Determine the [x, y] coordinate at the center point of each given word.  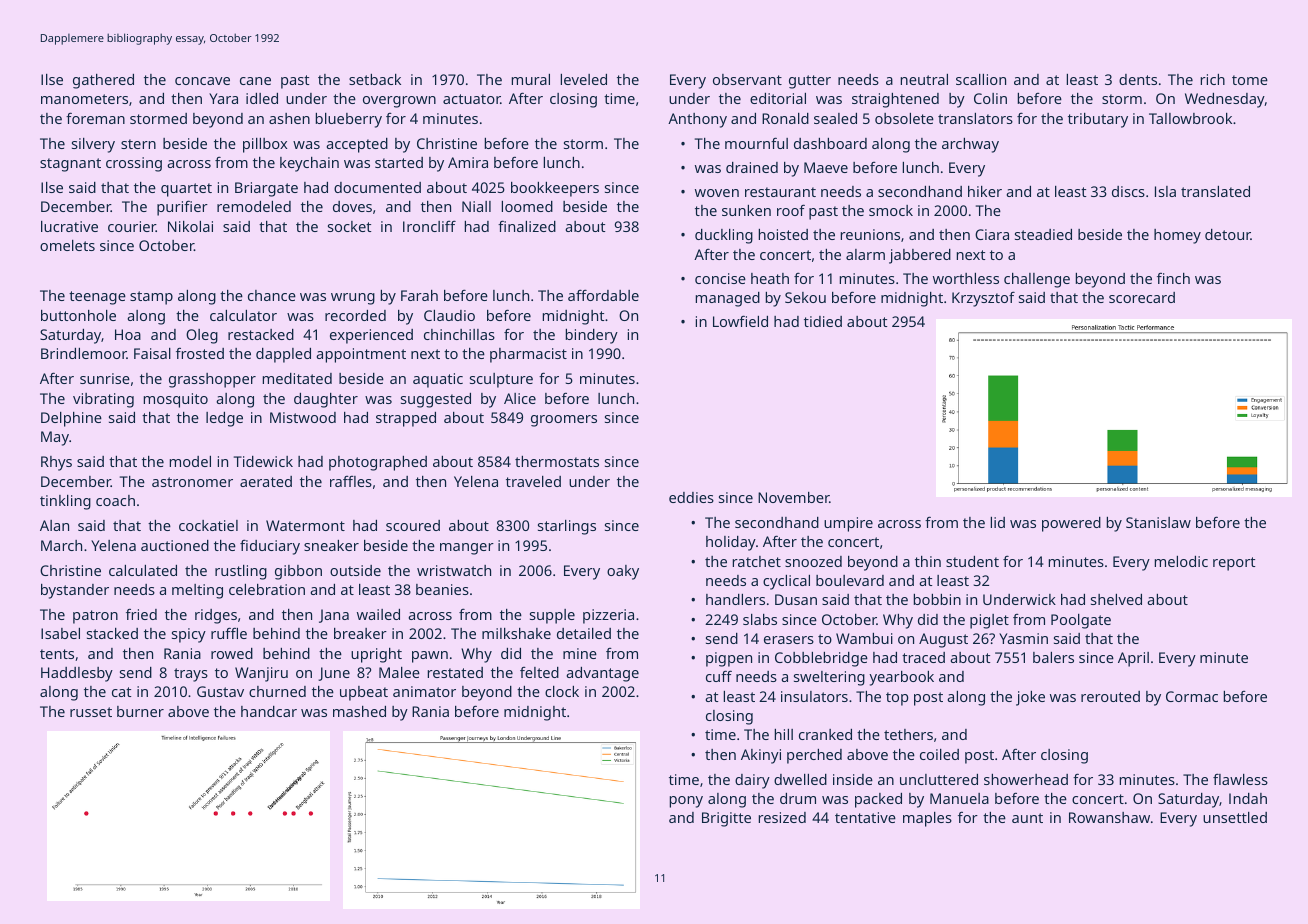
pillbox [265, 145]
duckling [724, 236]
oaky [623, 572]
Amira [468, 162]
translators [975, 118]
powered [1071, 524]
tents [57, 654]
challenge [1037, 280]
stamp [151, 298]
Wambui [864, 638]
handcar [269, 711]
